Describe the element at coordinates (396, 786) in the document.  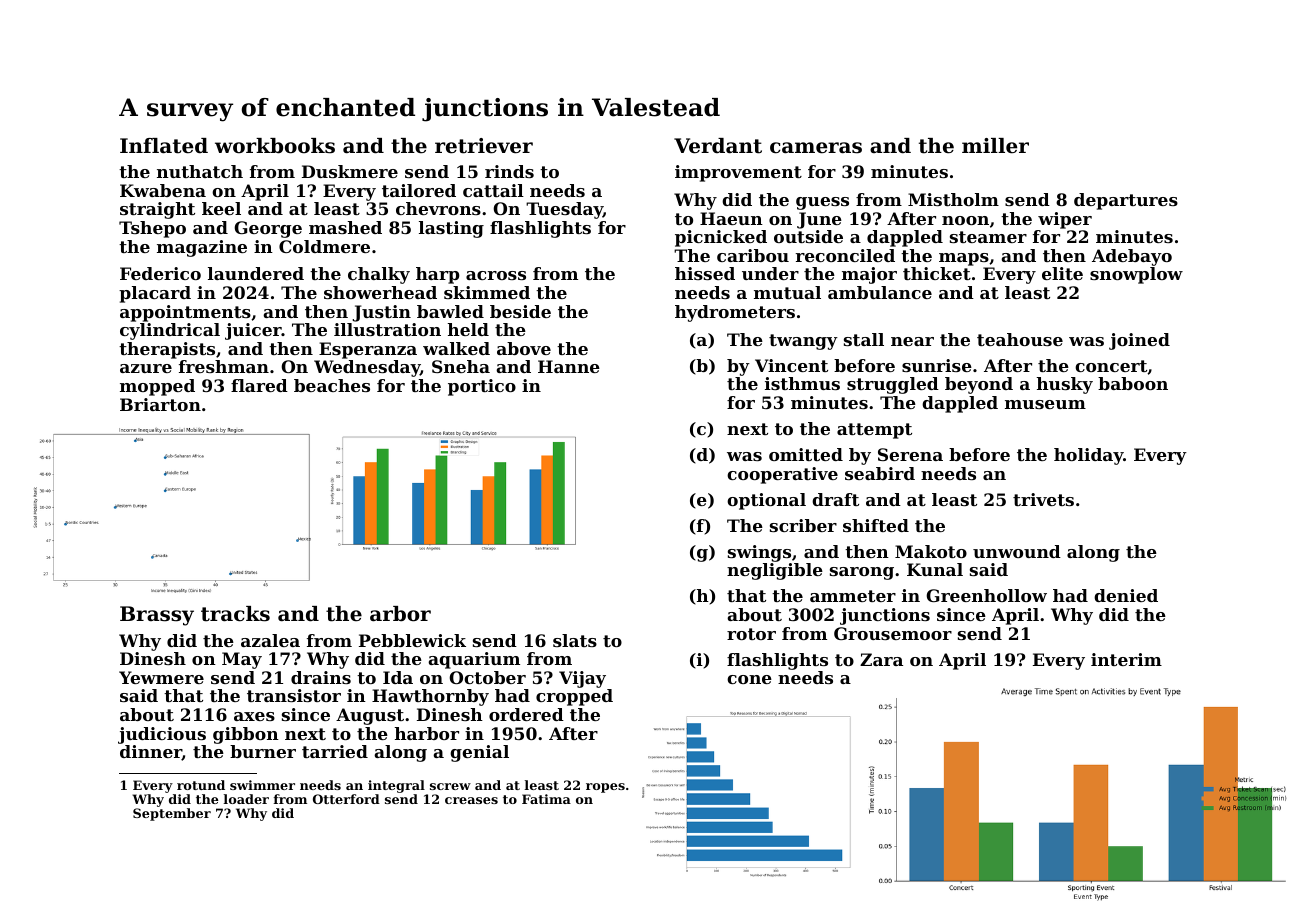
I see `integral` at that location.
